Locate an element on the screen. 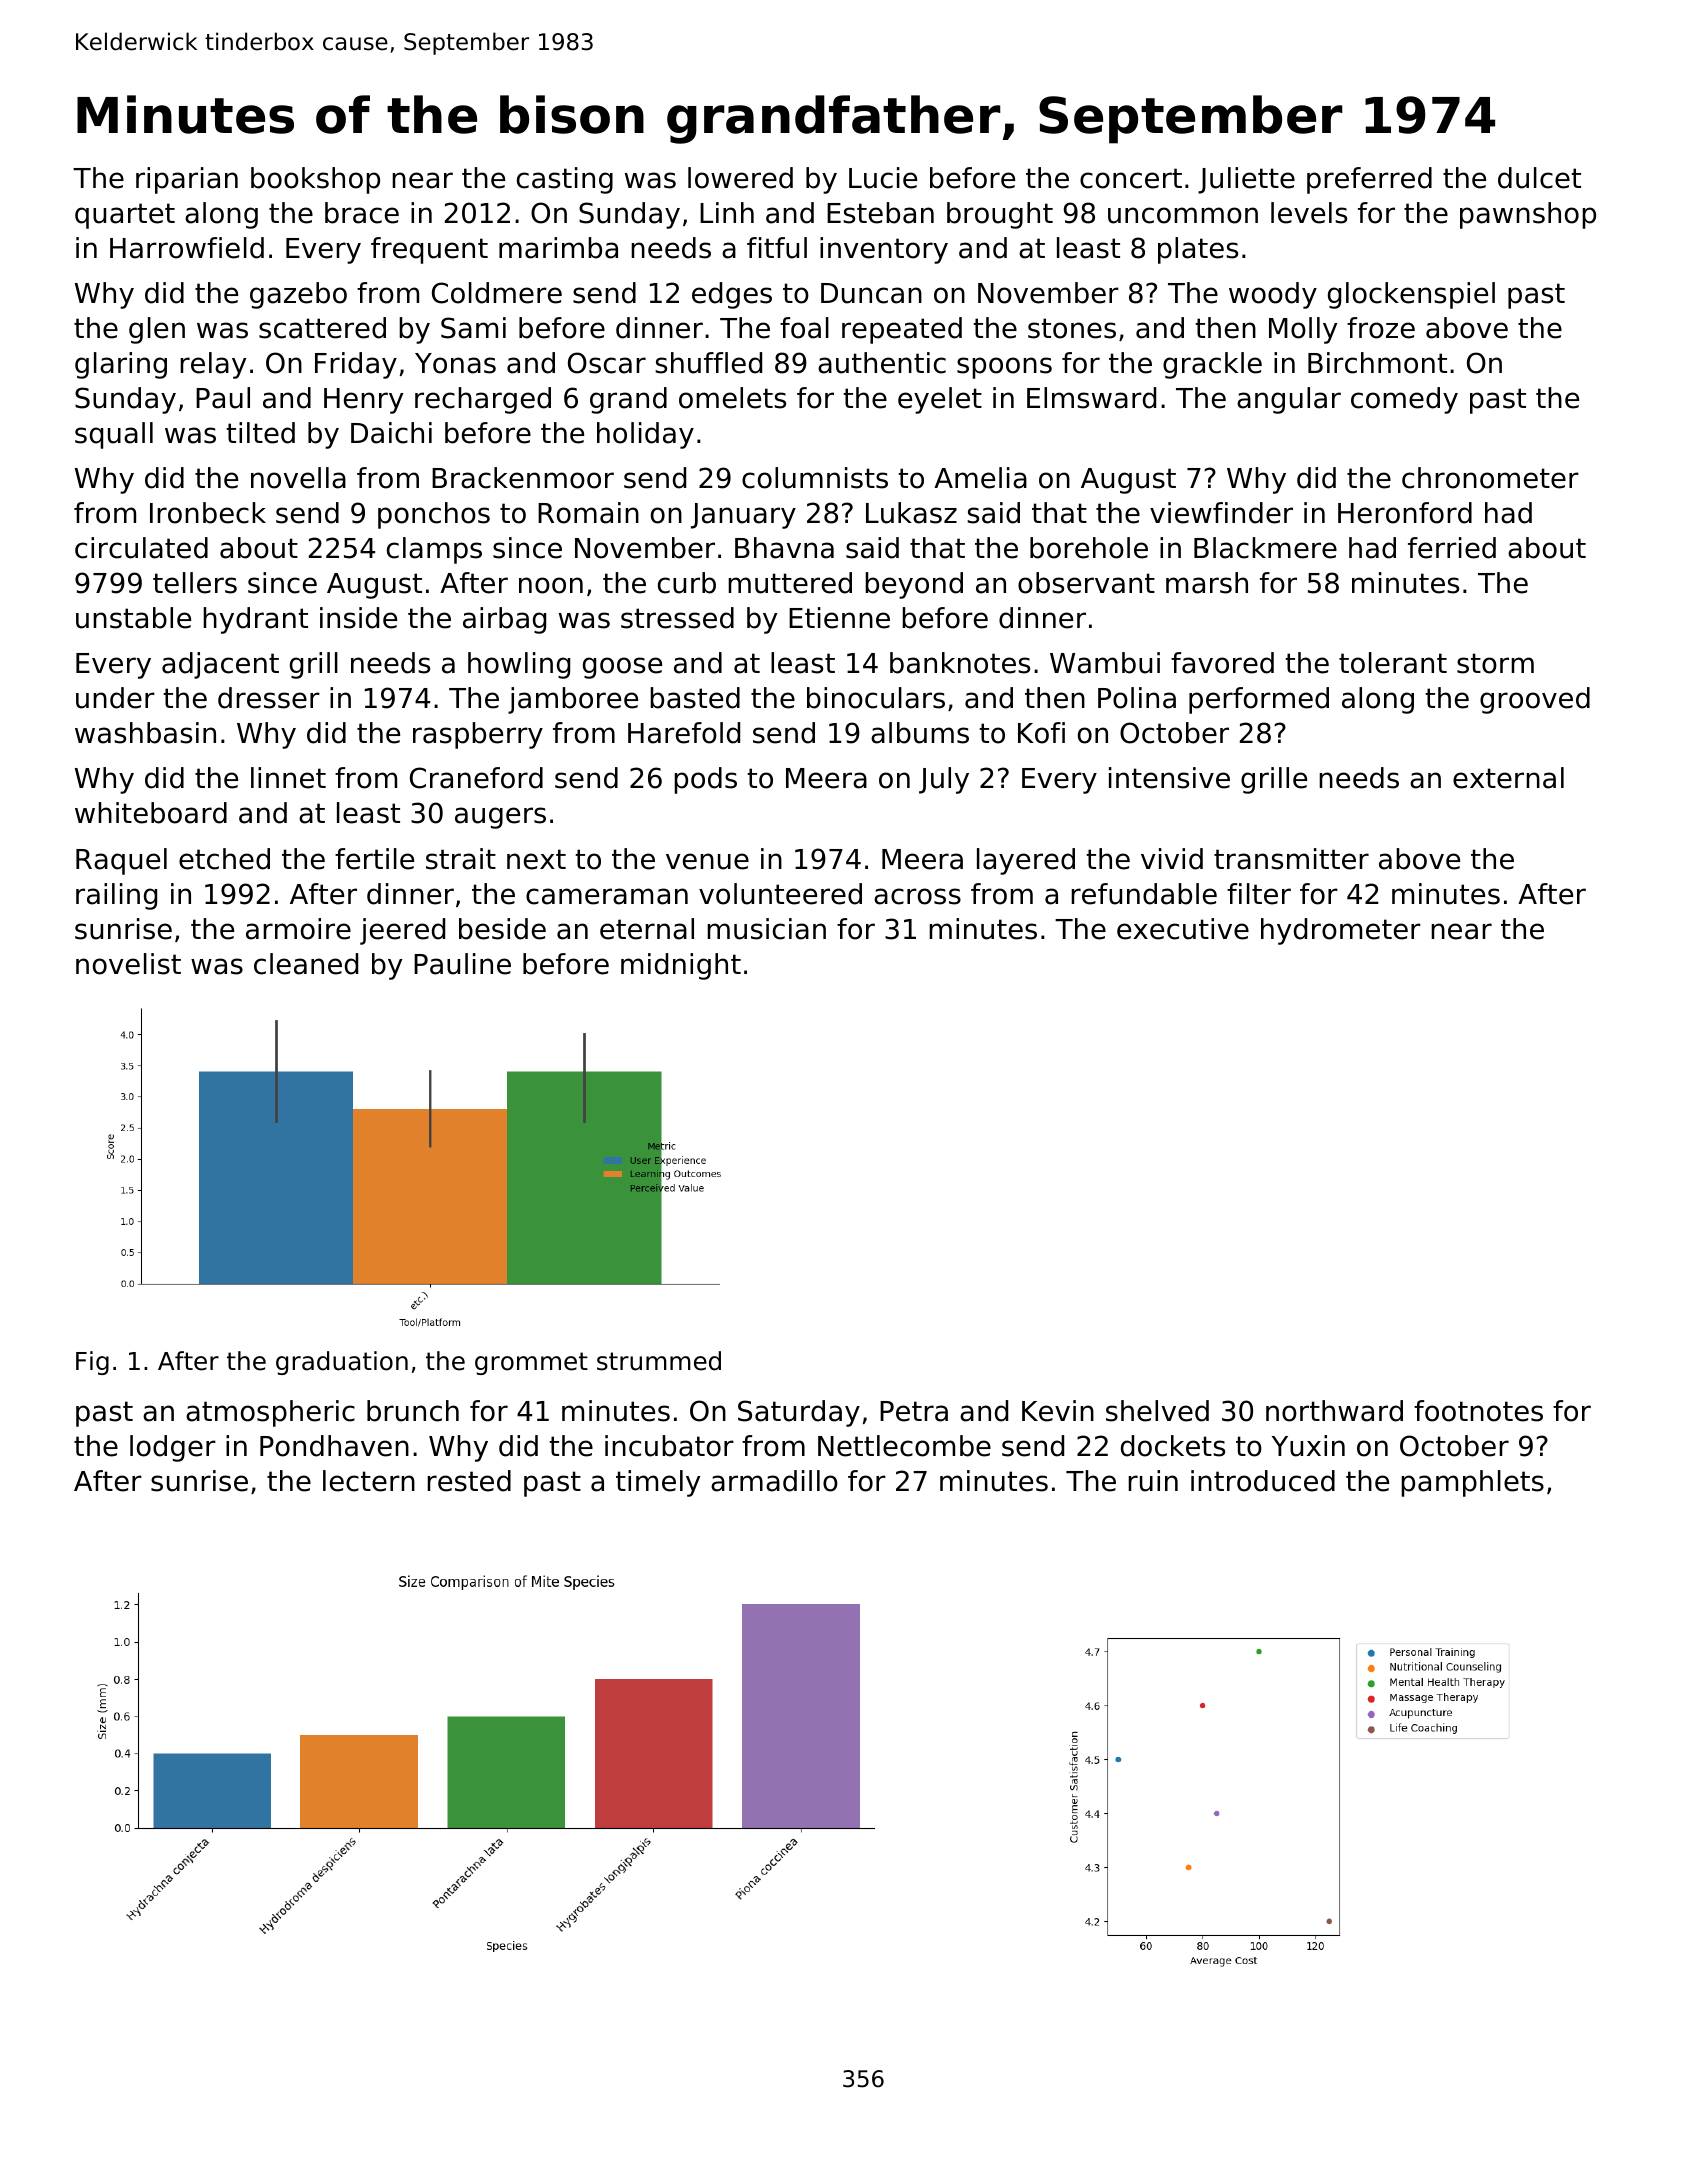 The width and height of the screenshot is (1683, 2178). Petra is located at coordinates (914, 1411).
